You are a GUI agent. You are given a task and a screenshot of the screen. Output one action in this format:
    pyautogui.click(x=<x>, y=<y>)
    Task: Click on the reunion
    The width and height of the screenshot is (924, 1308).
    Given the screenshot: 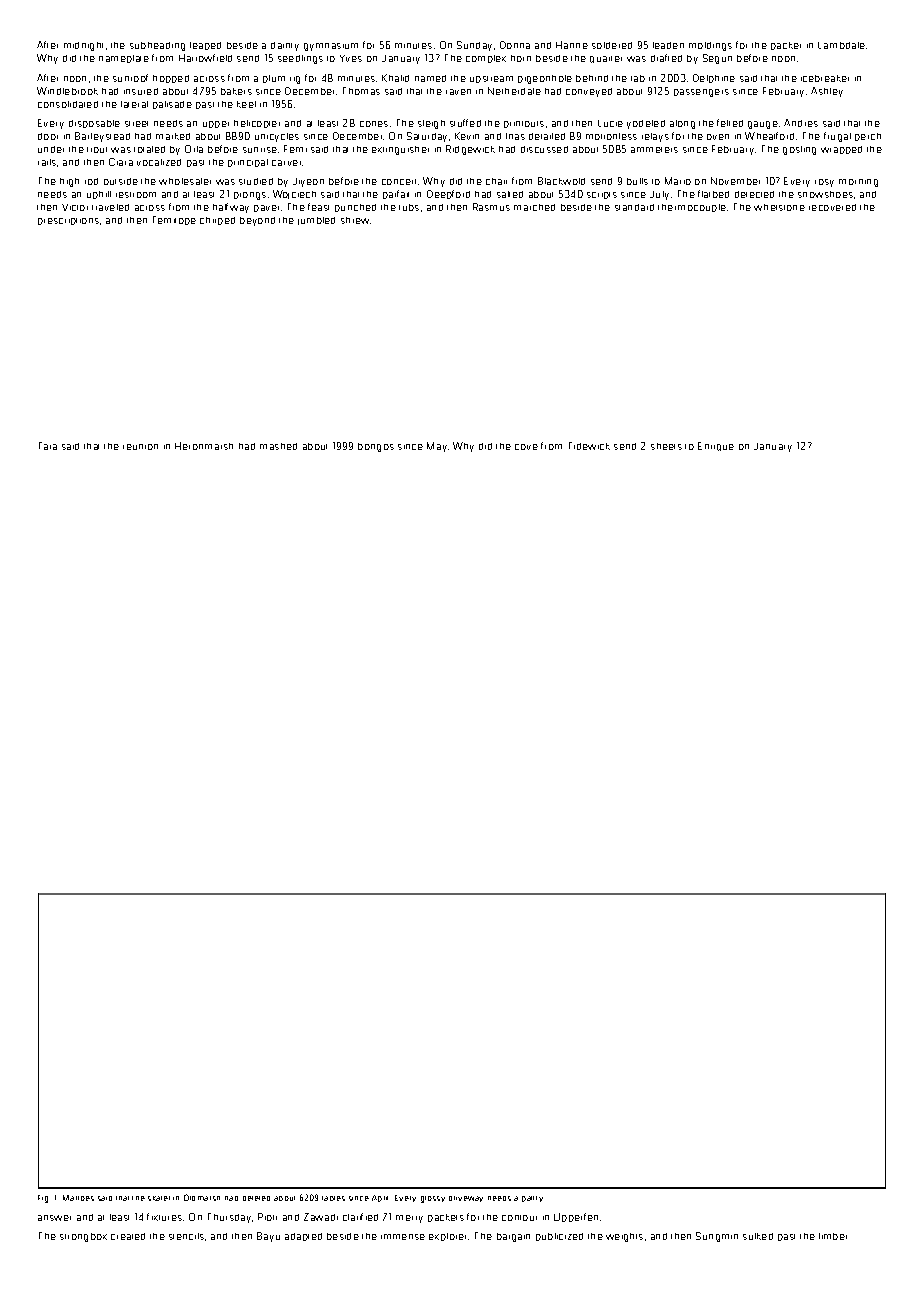 What is the action you would take?
    pyautogui.click(x=140, y=447)
